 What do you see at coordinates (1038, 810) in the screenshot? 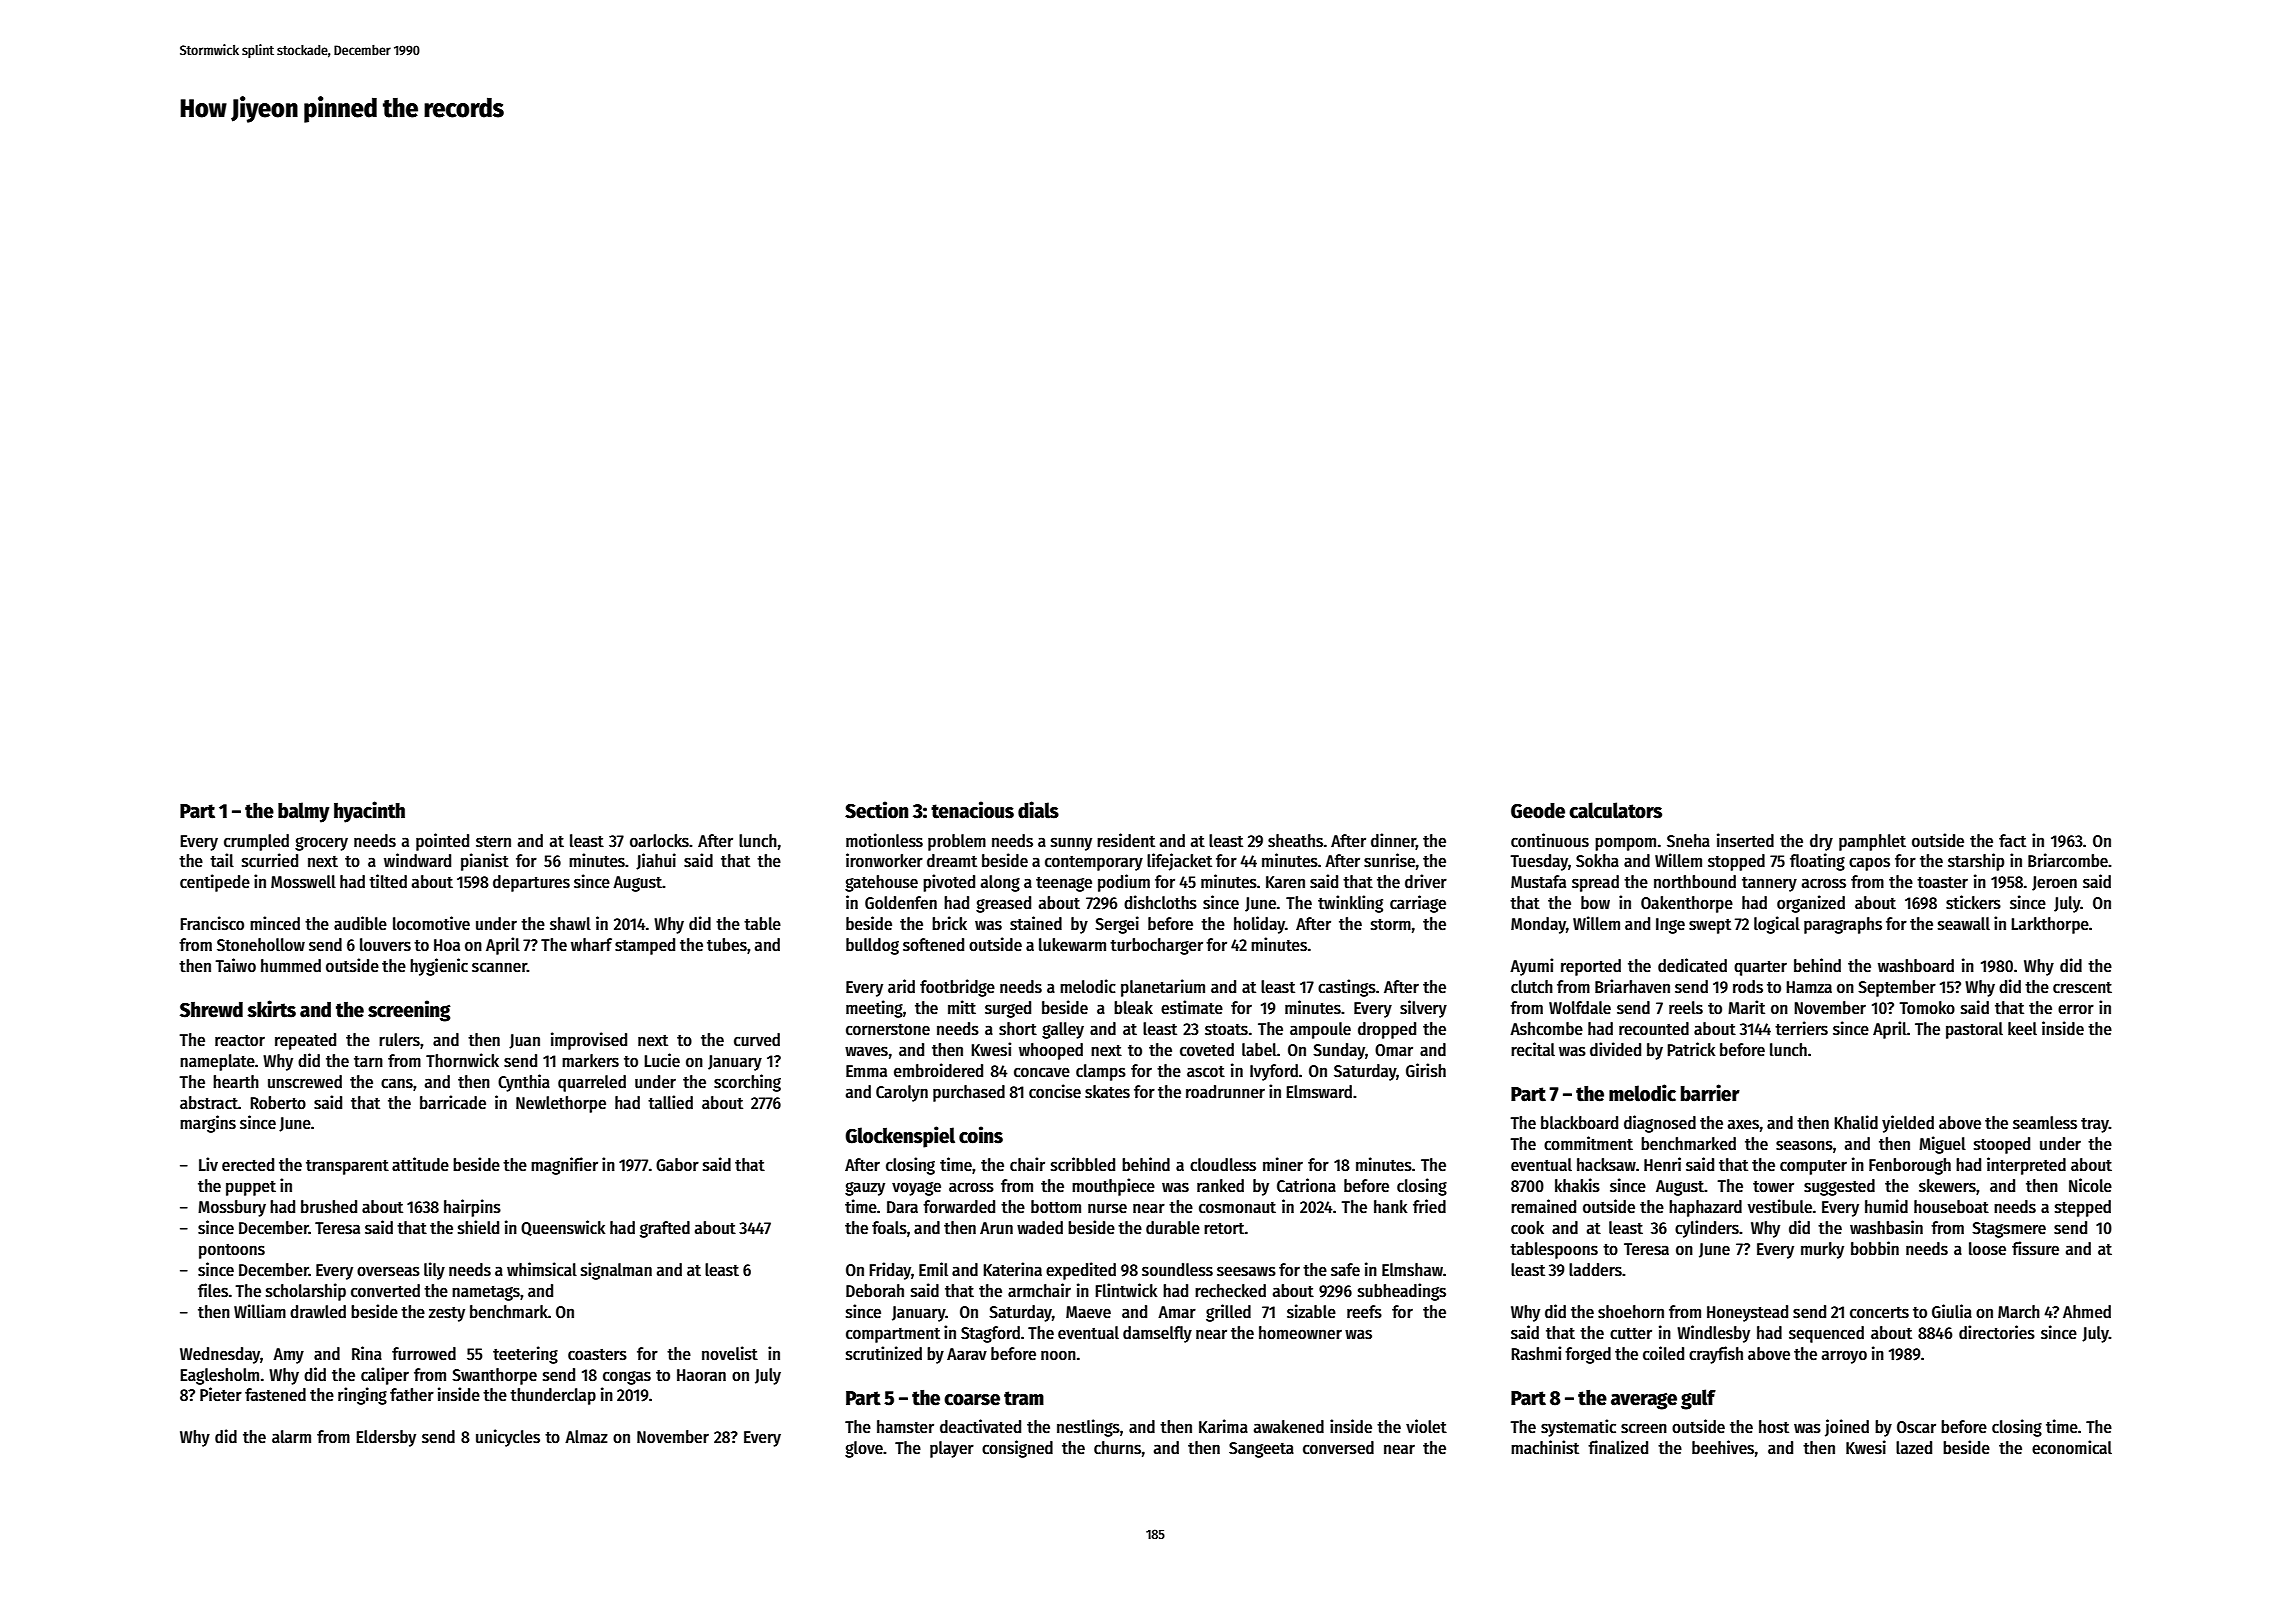
I see `dials` at bounding box center [1038, 810].
